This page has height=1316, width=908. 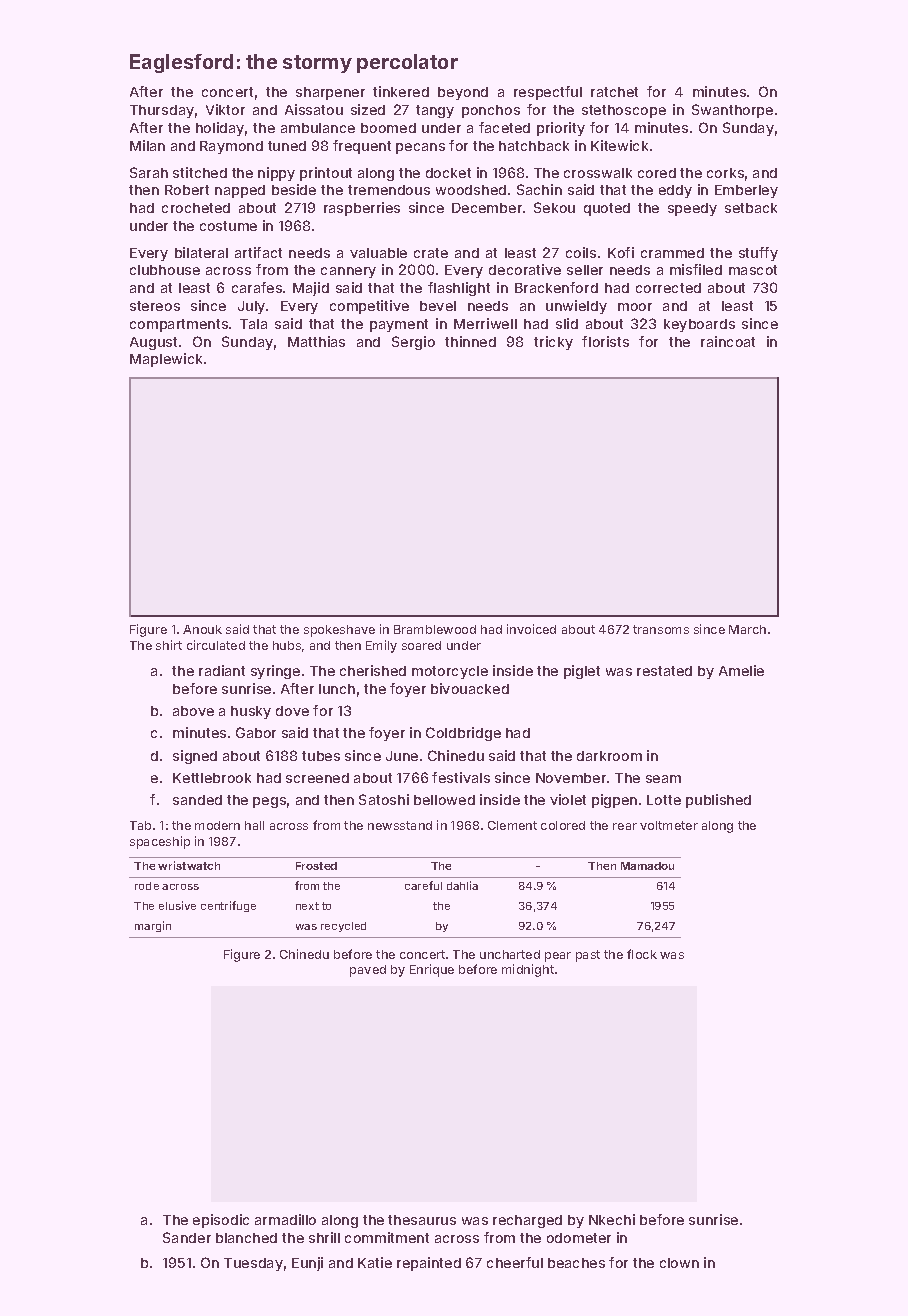 What do you see at coordinates (563, 825) in the page?
I see `colored` at bounding box center [563, 825].
